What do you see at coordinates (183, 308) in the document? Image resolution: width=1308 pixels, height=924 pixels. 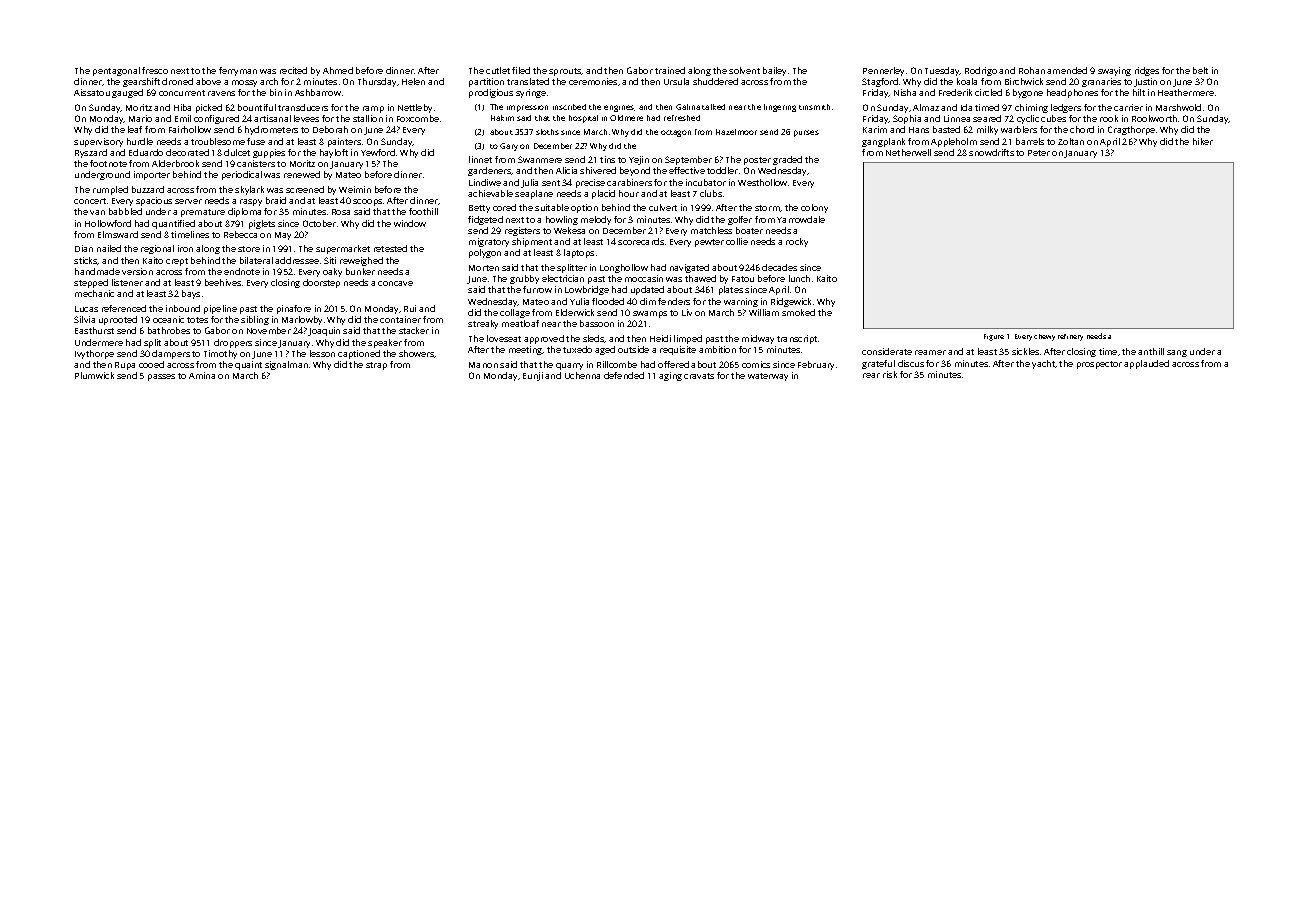 I see `inbound` at bounding box center [183, 308].
